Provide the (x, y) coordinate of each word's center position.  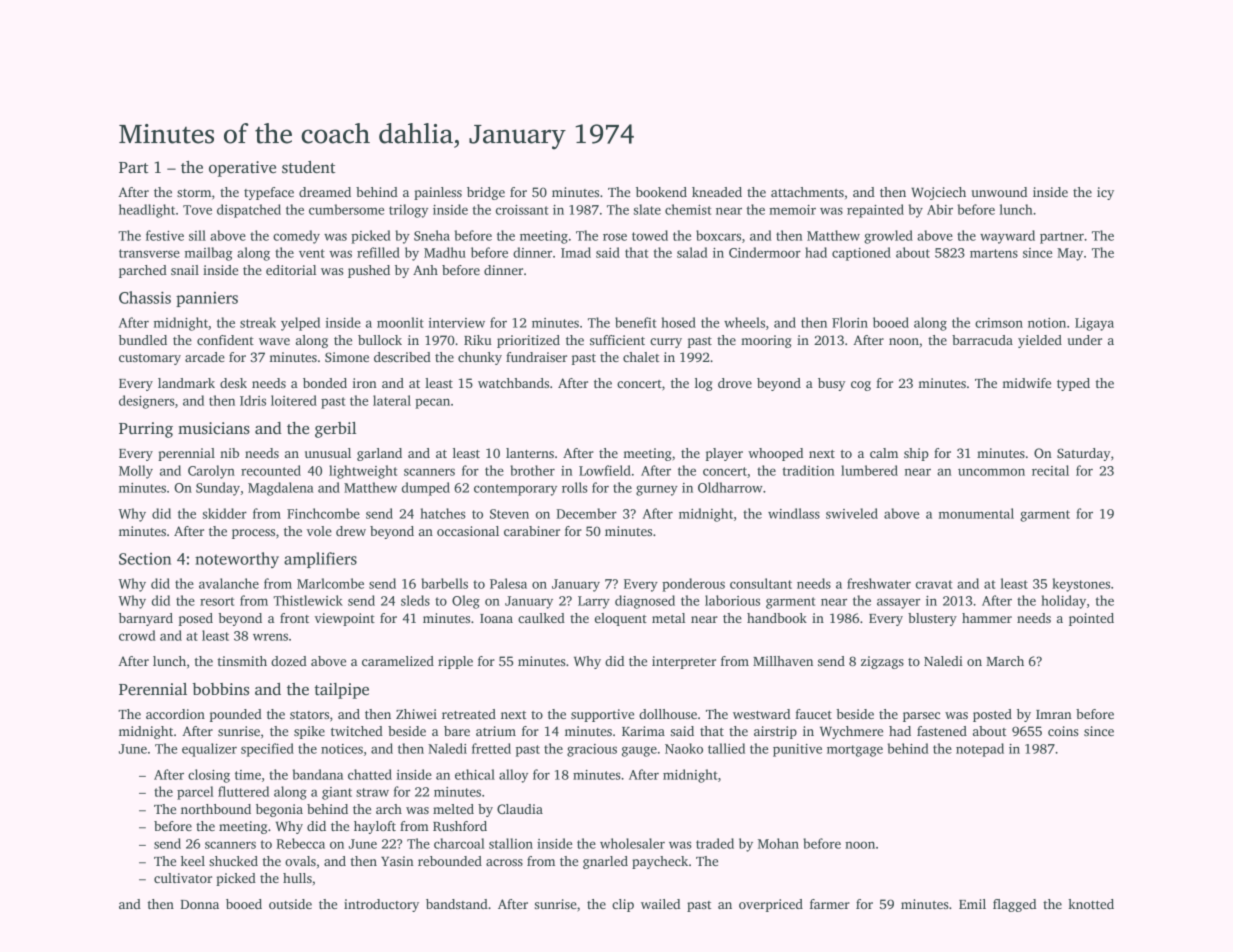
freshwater (879, 583)
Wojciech (938, 193)
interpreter (684, 662)
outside (290, 904)
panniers (207, 299)
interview (457, 323)
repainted (875, 211)
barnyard (146, 619)
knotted (1091, 904)
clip (623, 905)
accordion (175, 714)
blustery (932, 619)
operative (242, 169)
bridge (486, 193)
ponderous (693, 585)
